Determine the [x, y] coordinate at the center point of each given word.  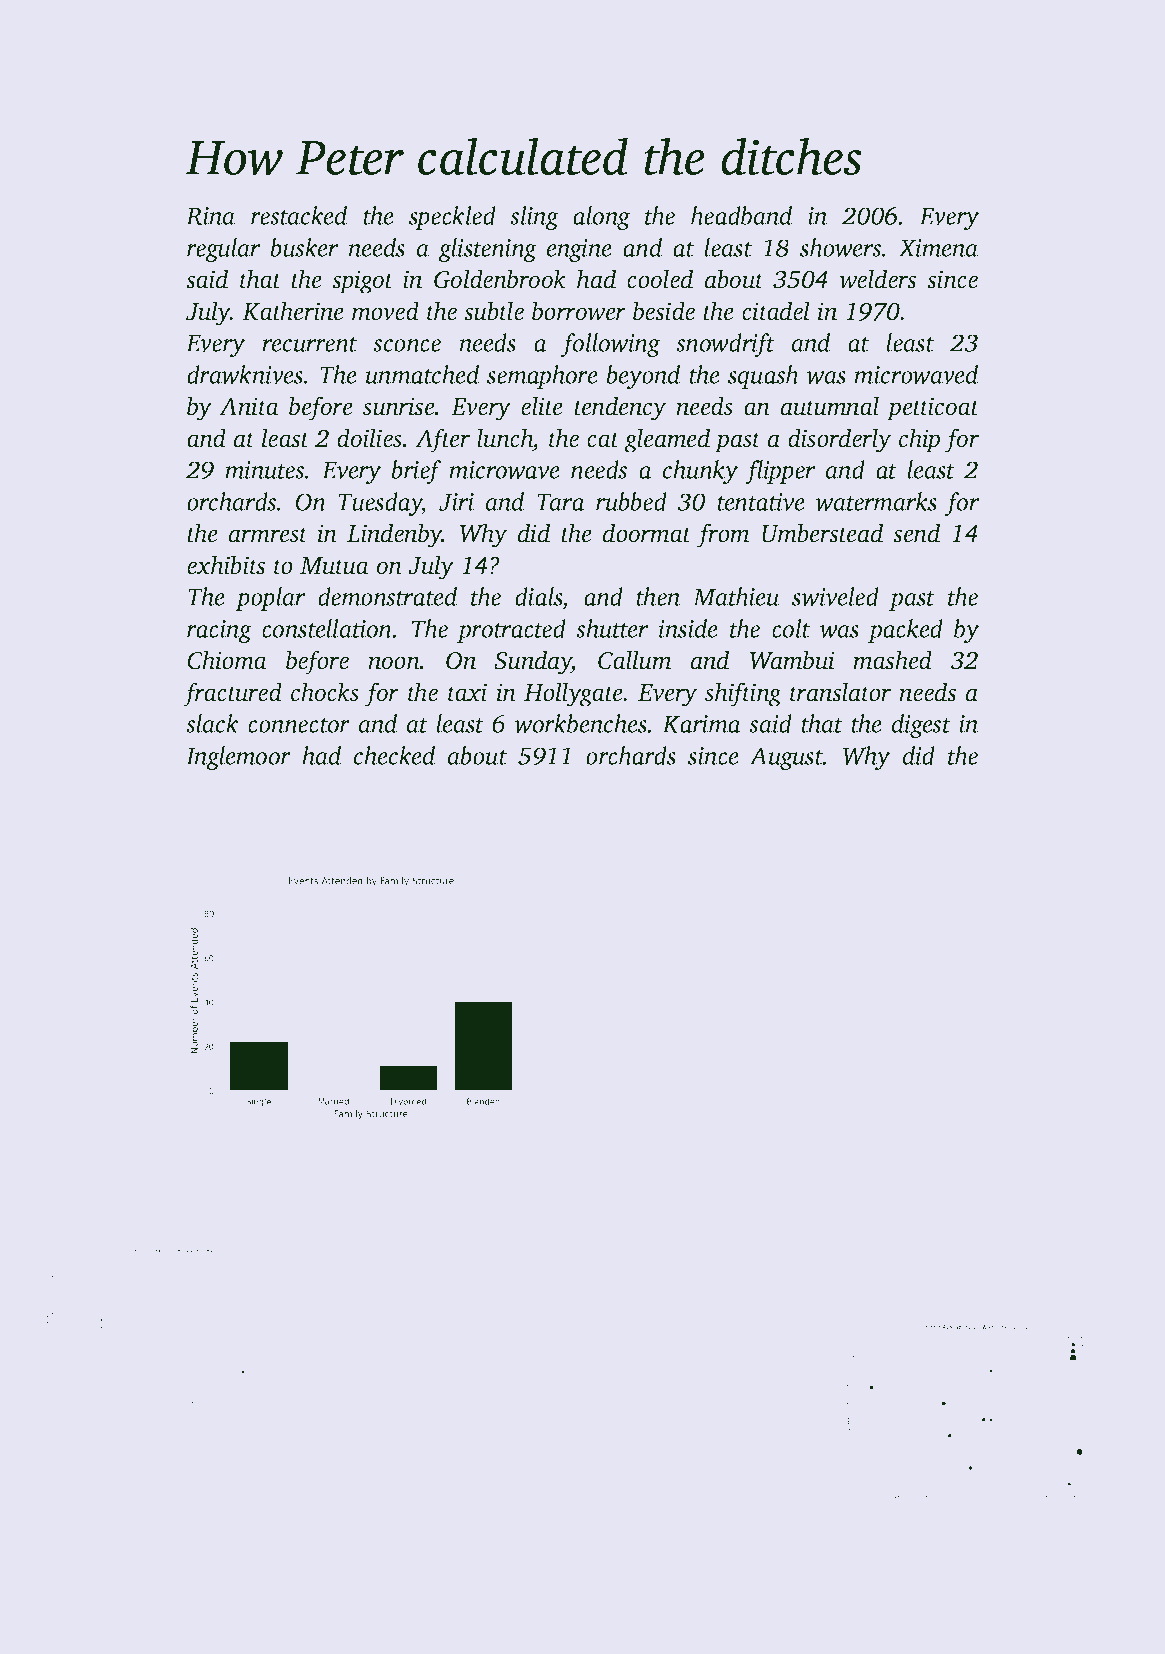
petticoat [933, 409]
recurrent [309, 344]
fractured [232, 694]
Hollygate [573, 694]
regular [223, 250]
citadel [776, 311]
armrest [268, 535]
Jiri [456, 502]
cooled [660, 279]
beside [664, 311]
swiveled [835, 596]
